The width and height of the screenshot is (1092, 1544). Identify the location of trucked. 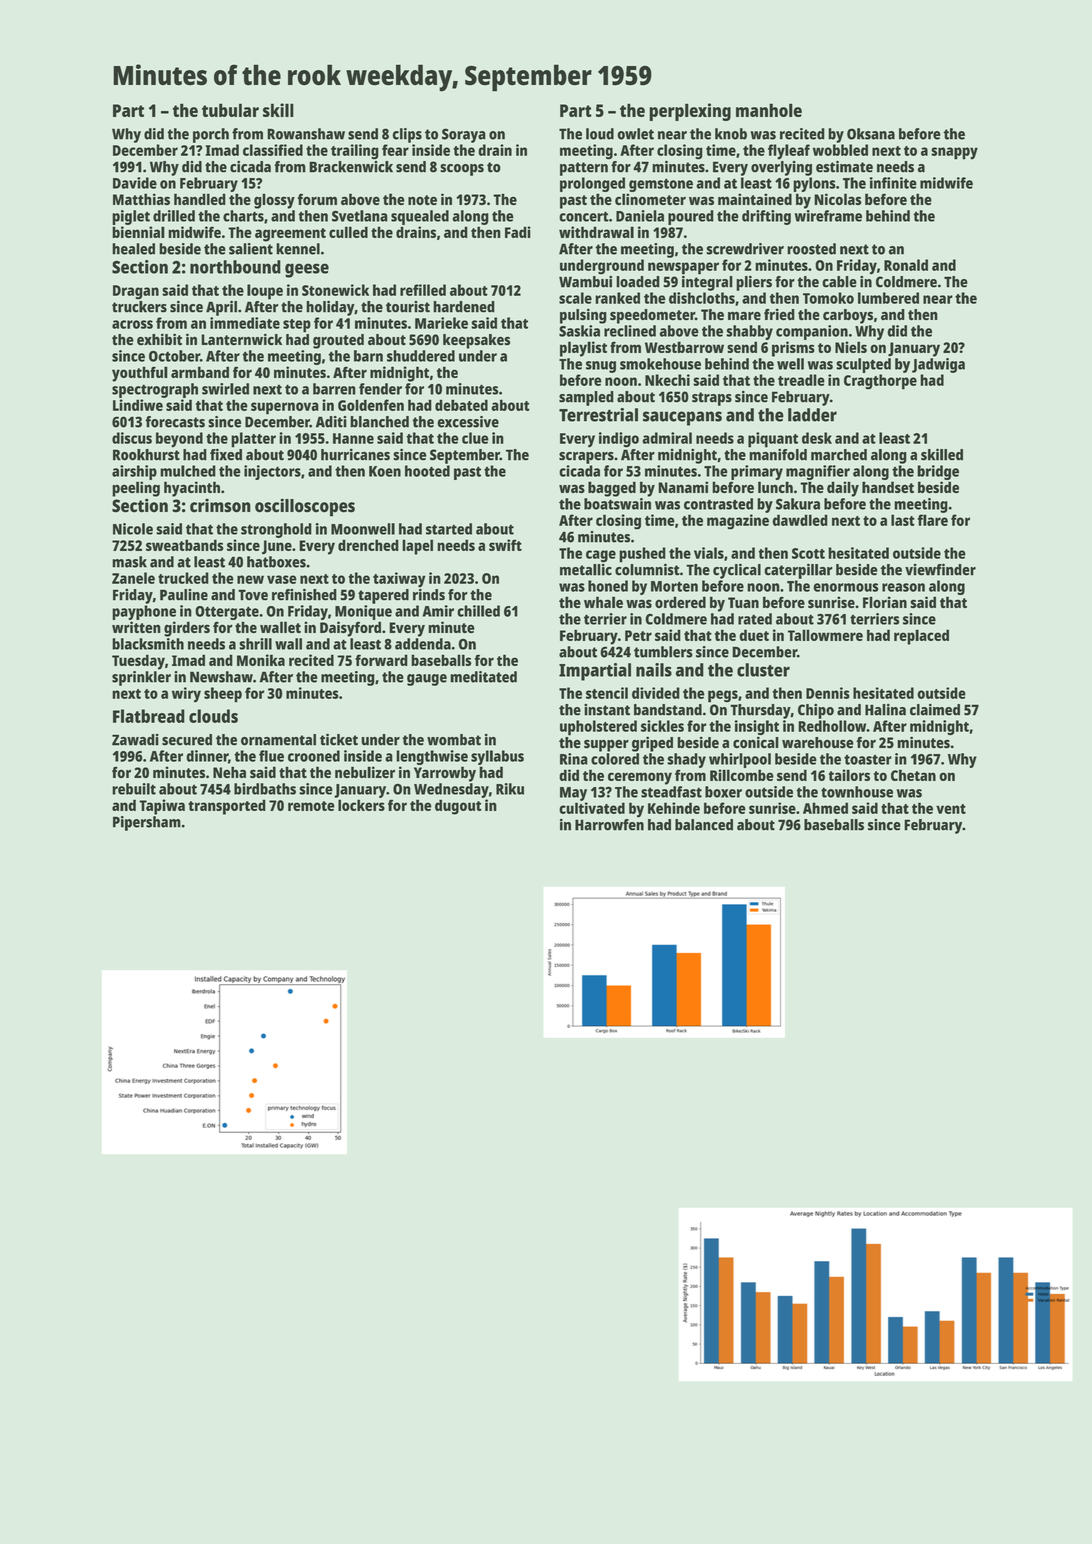
(183, 578).
